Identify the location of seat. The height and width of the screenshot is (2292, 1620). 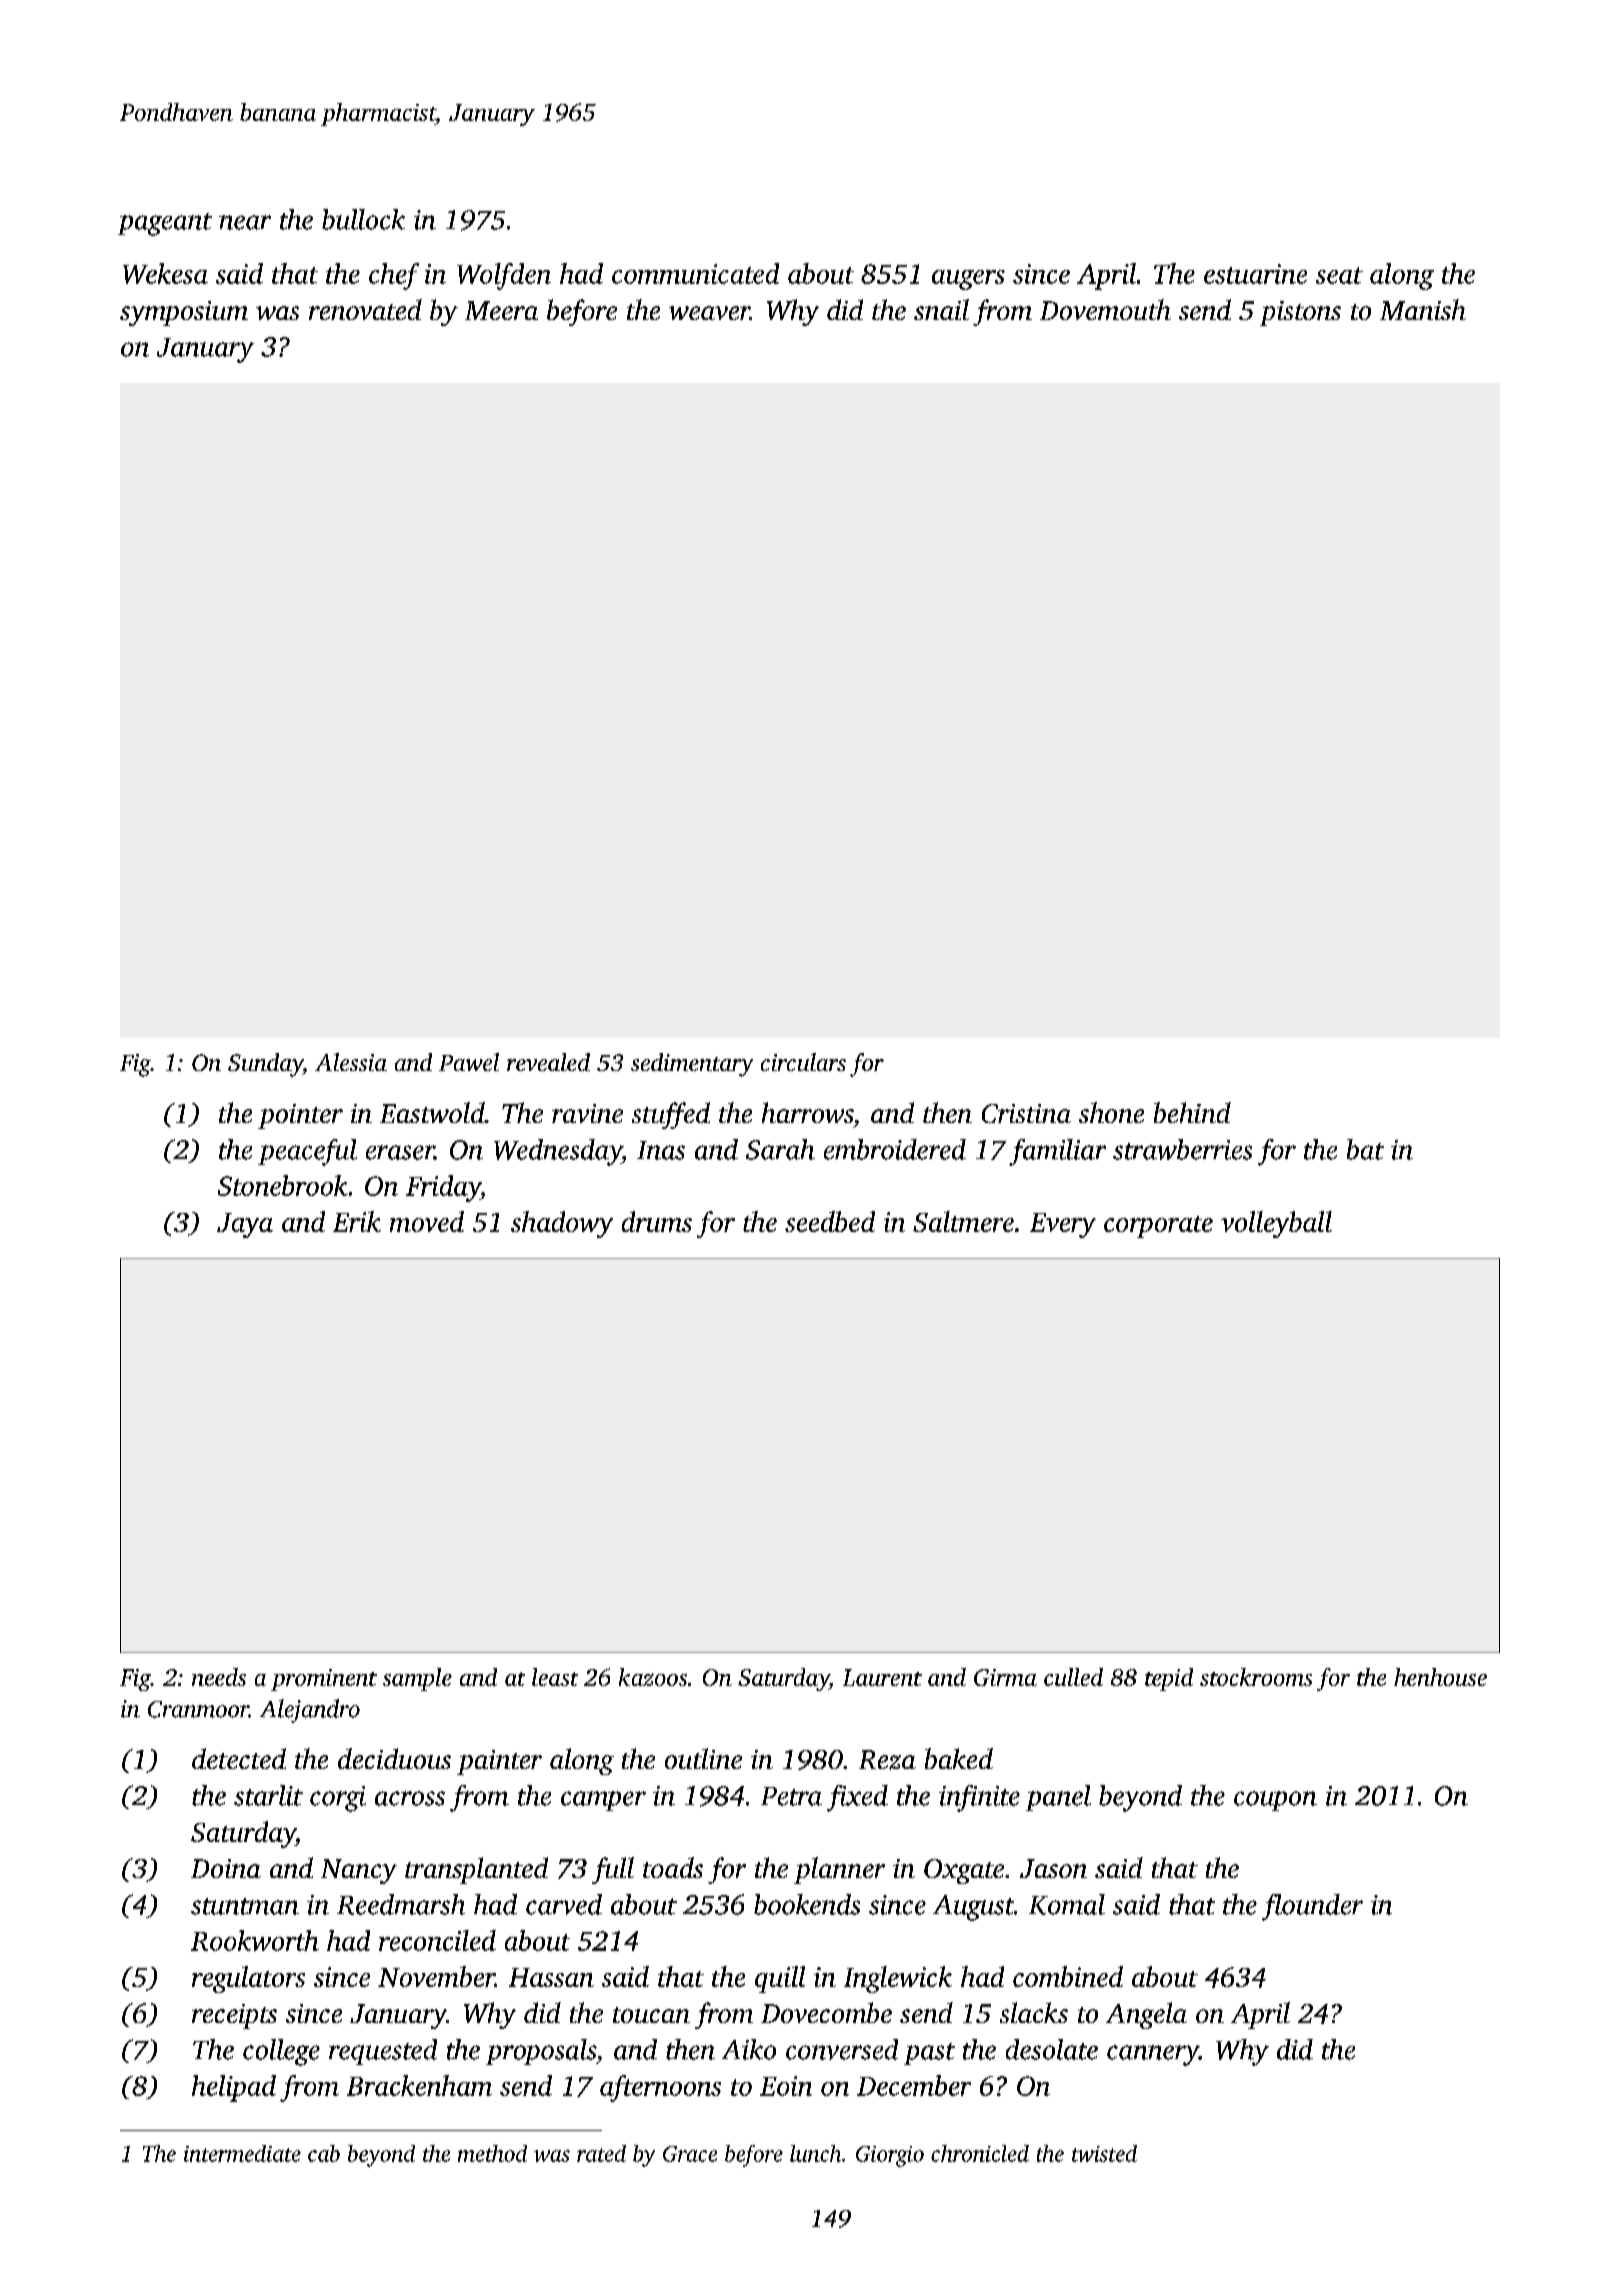
(1339, 275).
